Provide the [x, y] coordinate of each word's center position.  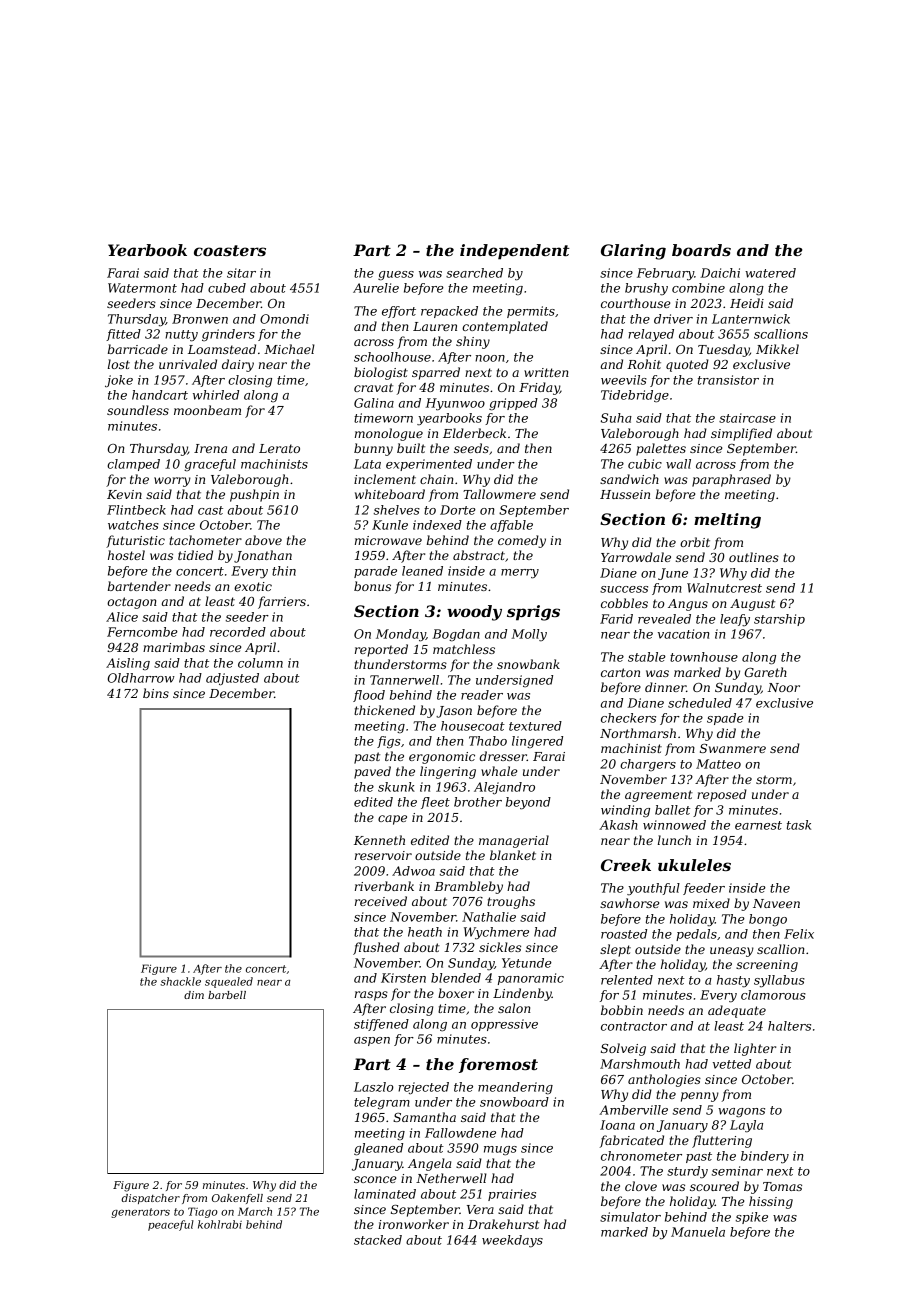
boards [701, 250]
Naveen [776, 903]
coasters [230, 250]
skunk [396, 787]
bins [156, 693]
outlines [754, 557]
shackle [180, 981]
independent [515, 252]
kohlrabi [220, 1224]
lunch [674, 840]
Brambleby [468, 887]
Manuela [698, 1232]
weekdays [512, 1241]
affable [511, 526]
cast [210, 510]
